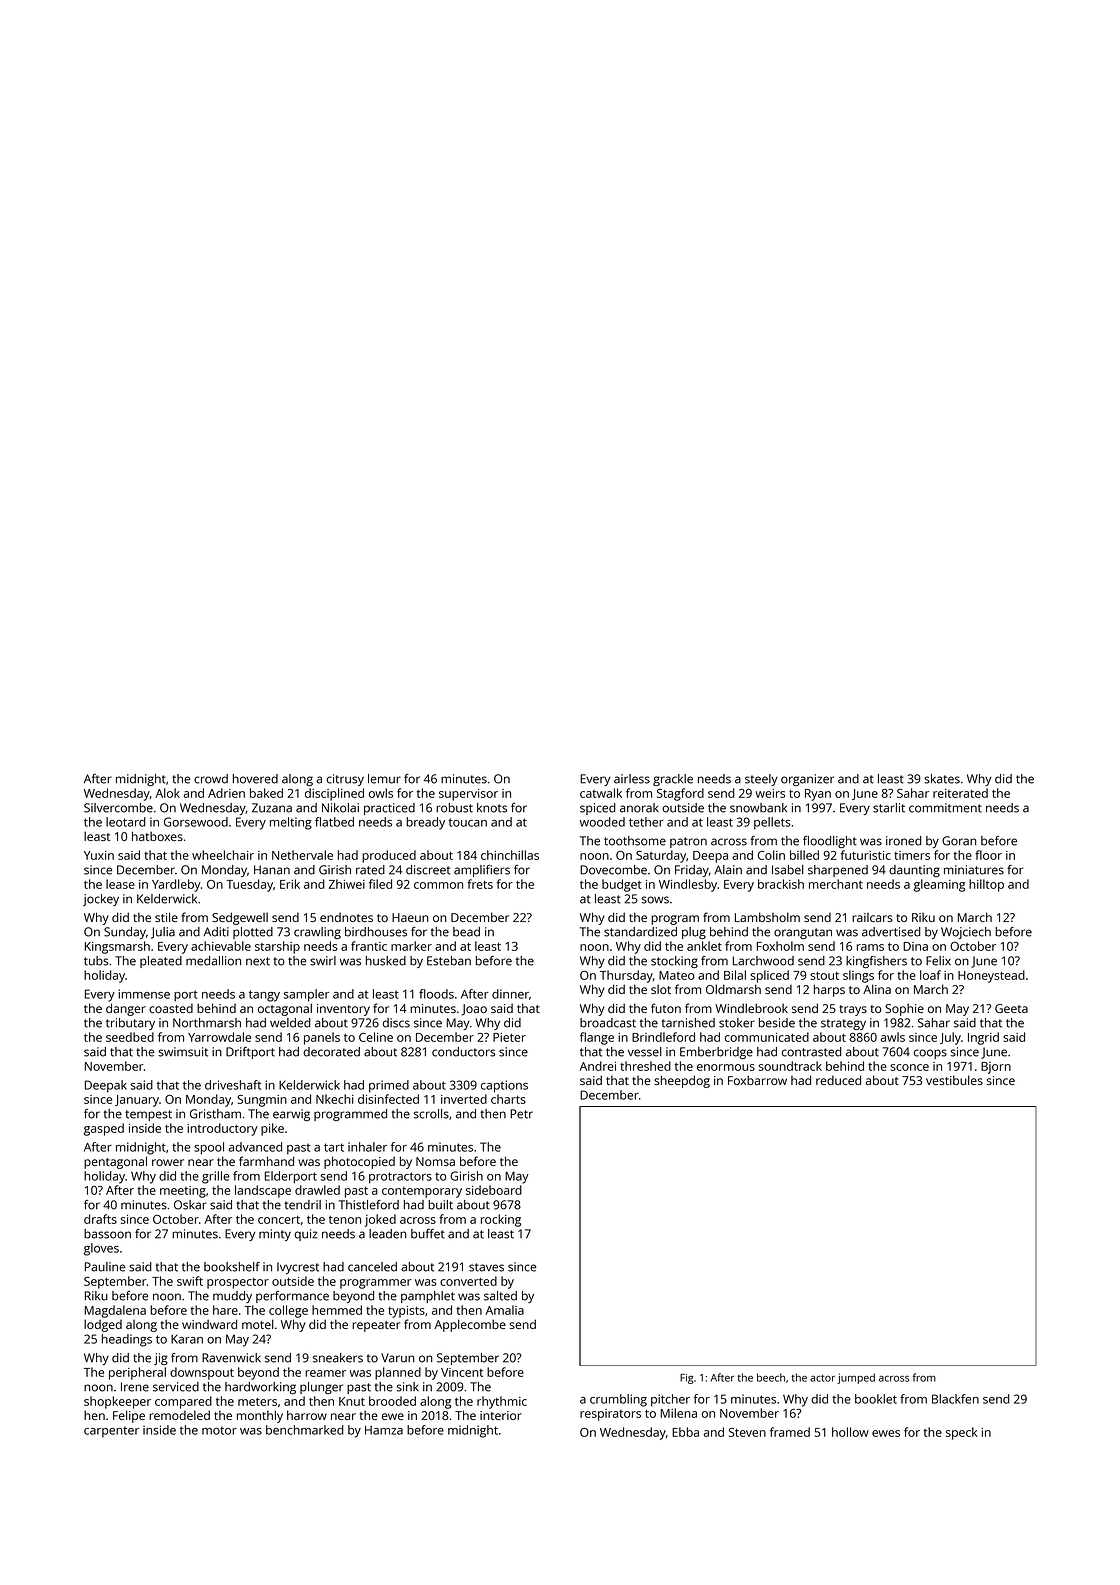 This screenshot has width=1120, height=1585. What do you see at coordinates (955, 1399) in the screenshot?
I see `Blackfen` at bounding box center [955, 1399].
